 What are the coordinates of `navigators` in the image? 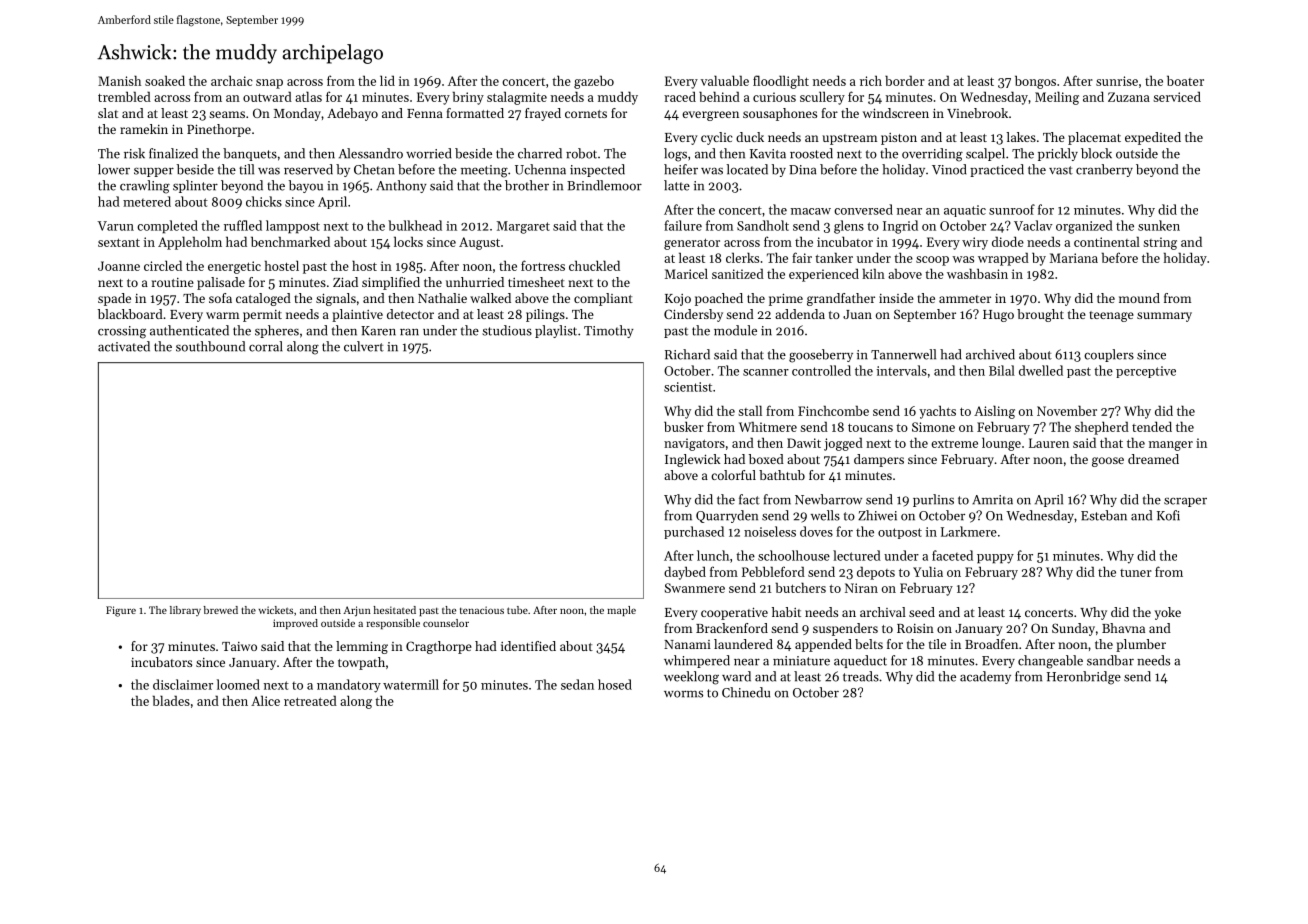 It's located at (694, 444).
